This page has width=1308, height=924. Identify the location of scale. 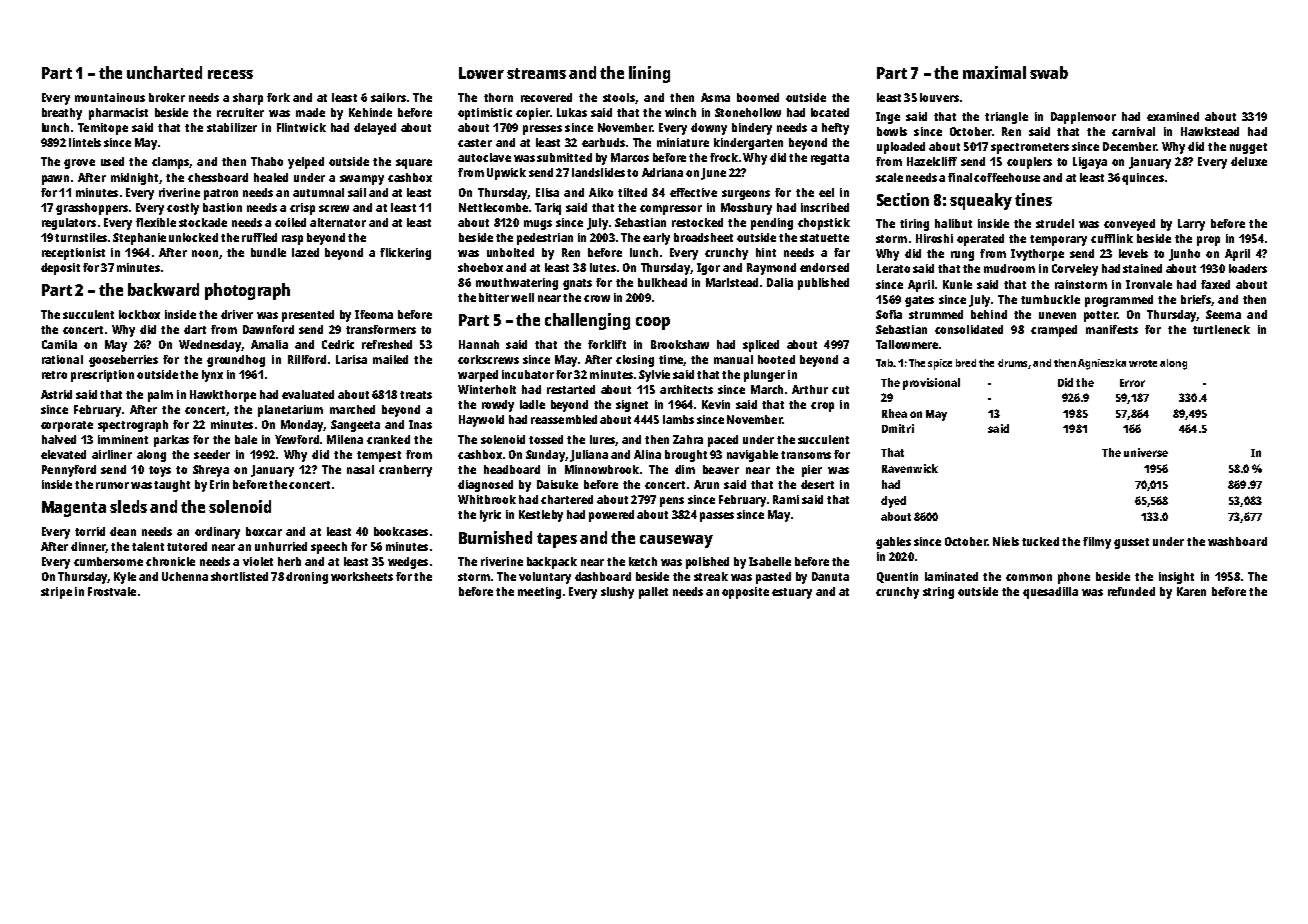
(889, 177).
